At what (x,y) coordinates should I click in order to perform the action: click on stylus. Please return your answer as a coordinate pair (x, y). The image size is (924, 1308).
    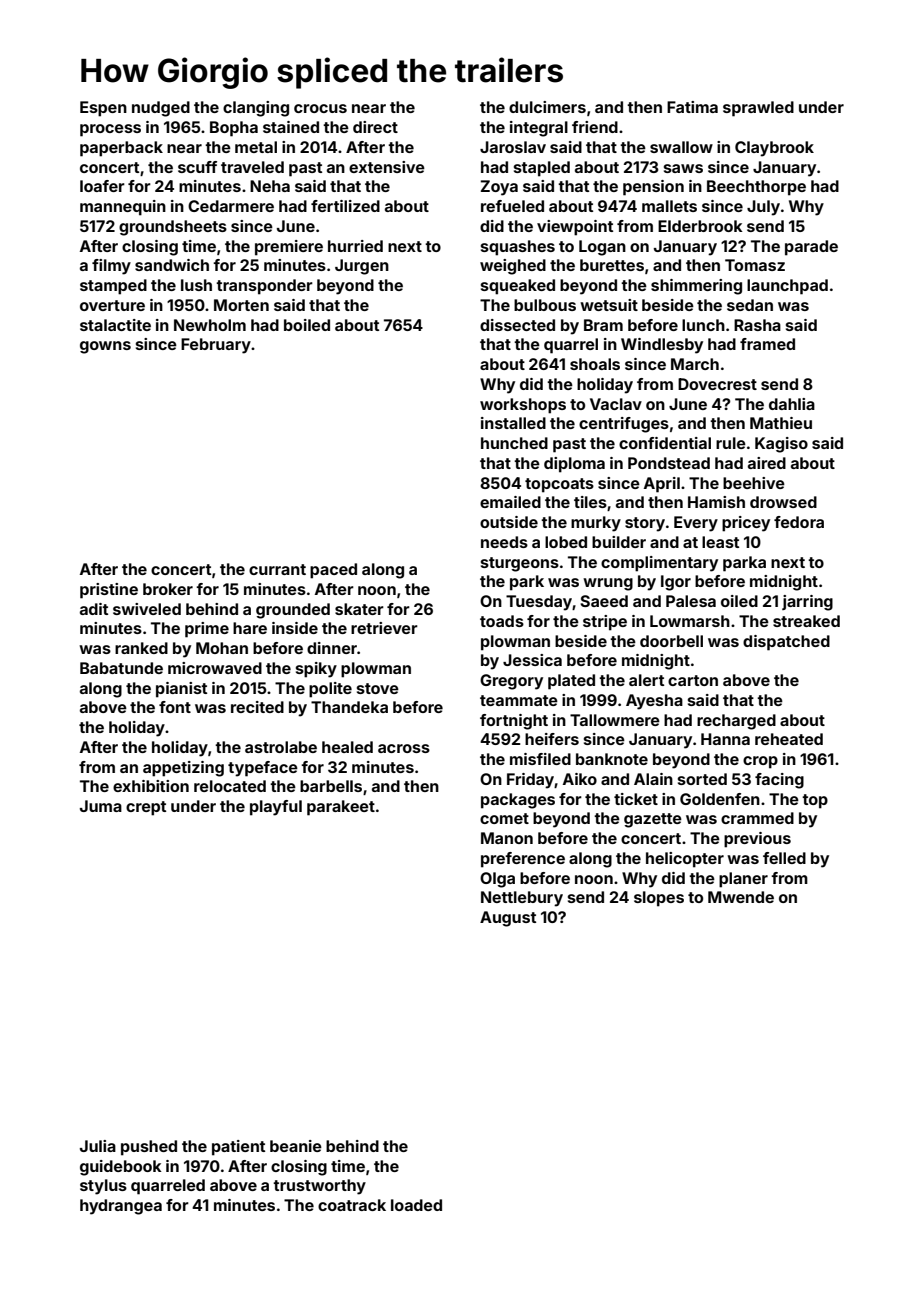
    Looking at the image, I should click on (103, 1187).
